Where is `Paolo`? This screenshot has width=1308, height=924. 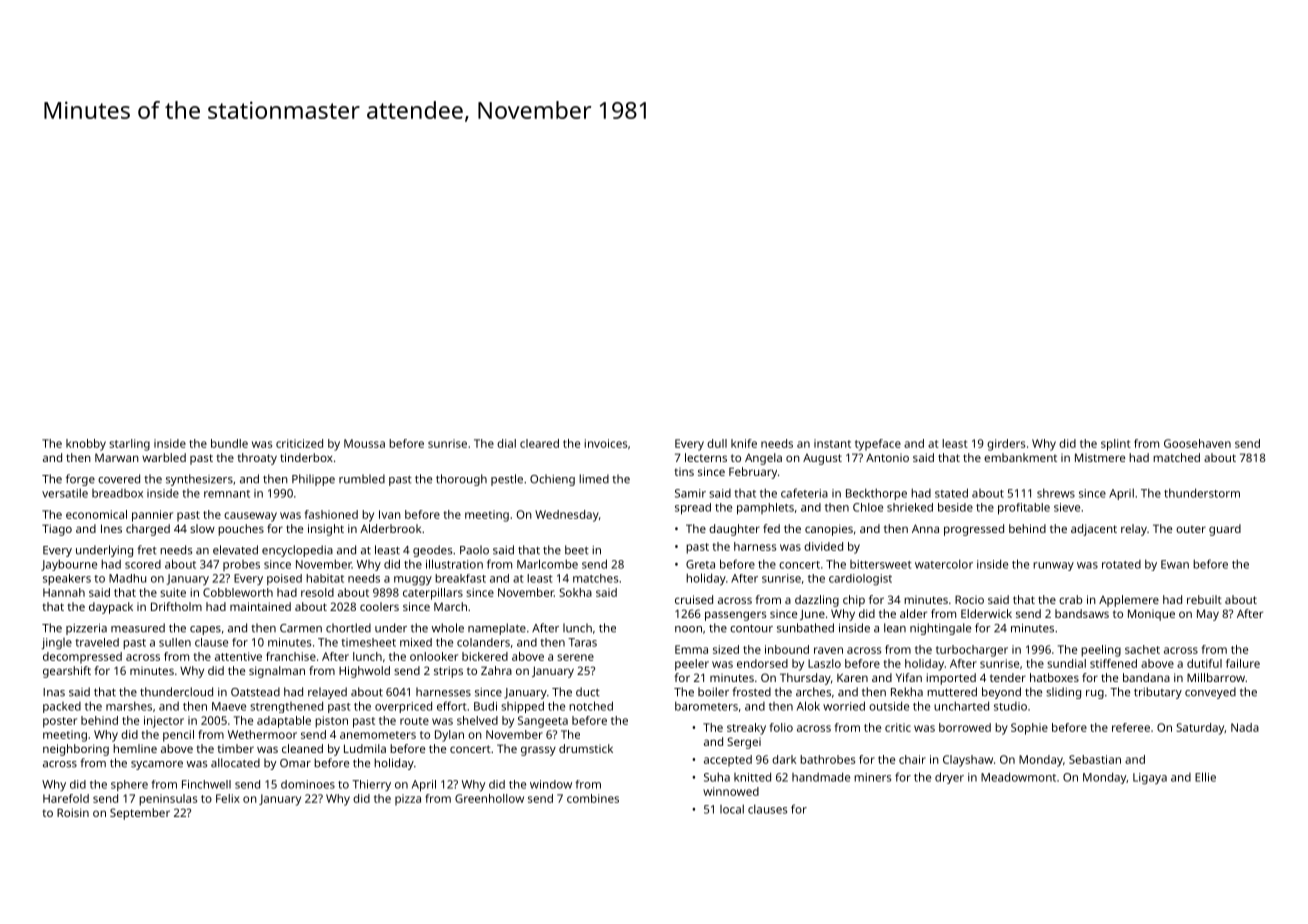 Paolo is located at coordinates (474, 550).
